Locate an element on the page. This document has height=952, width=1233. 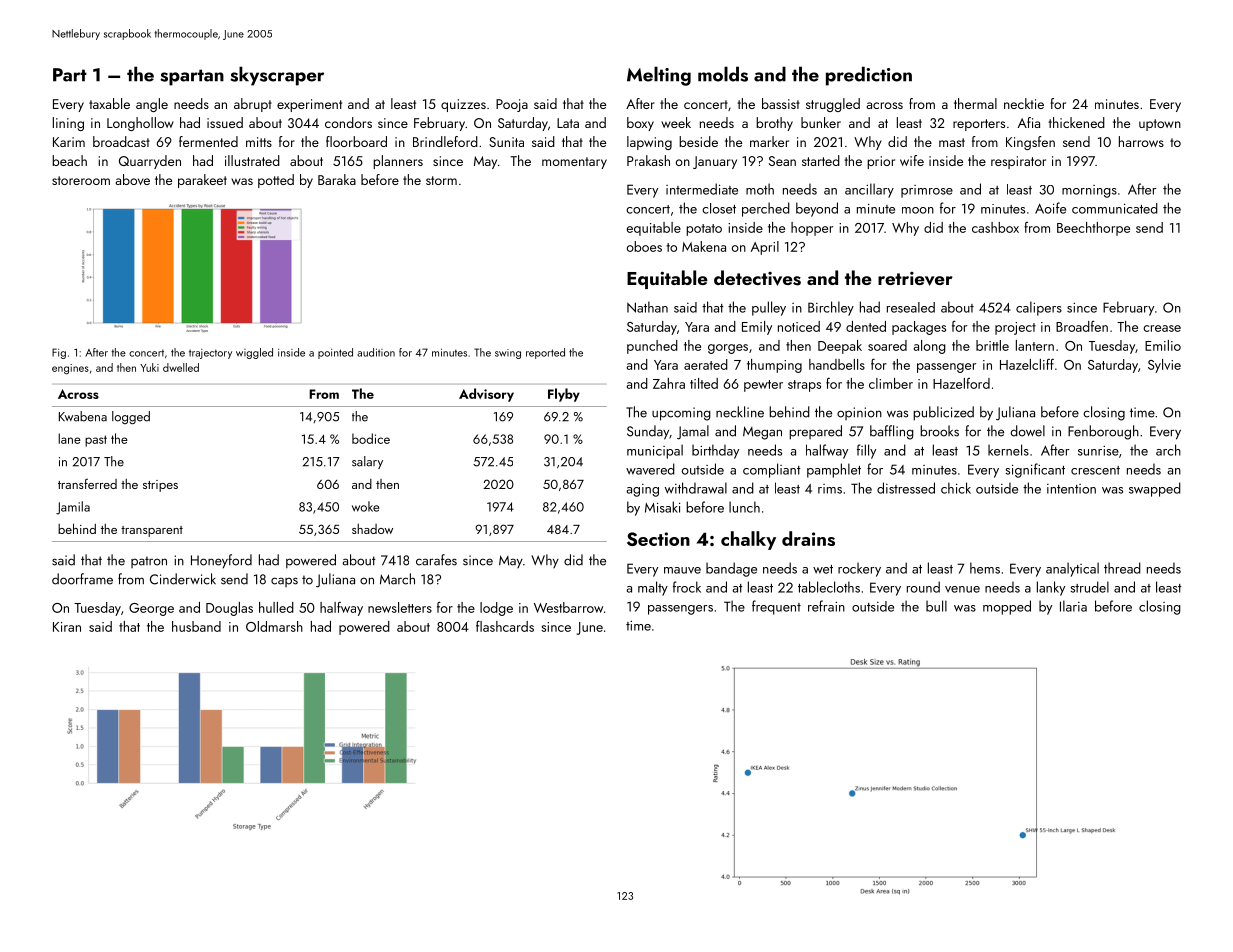
Ilaria is located at coordinates (1073, 606).
